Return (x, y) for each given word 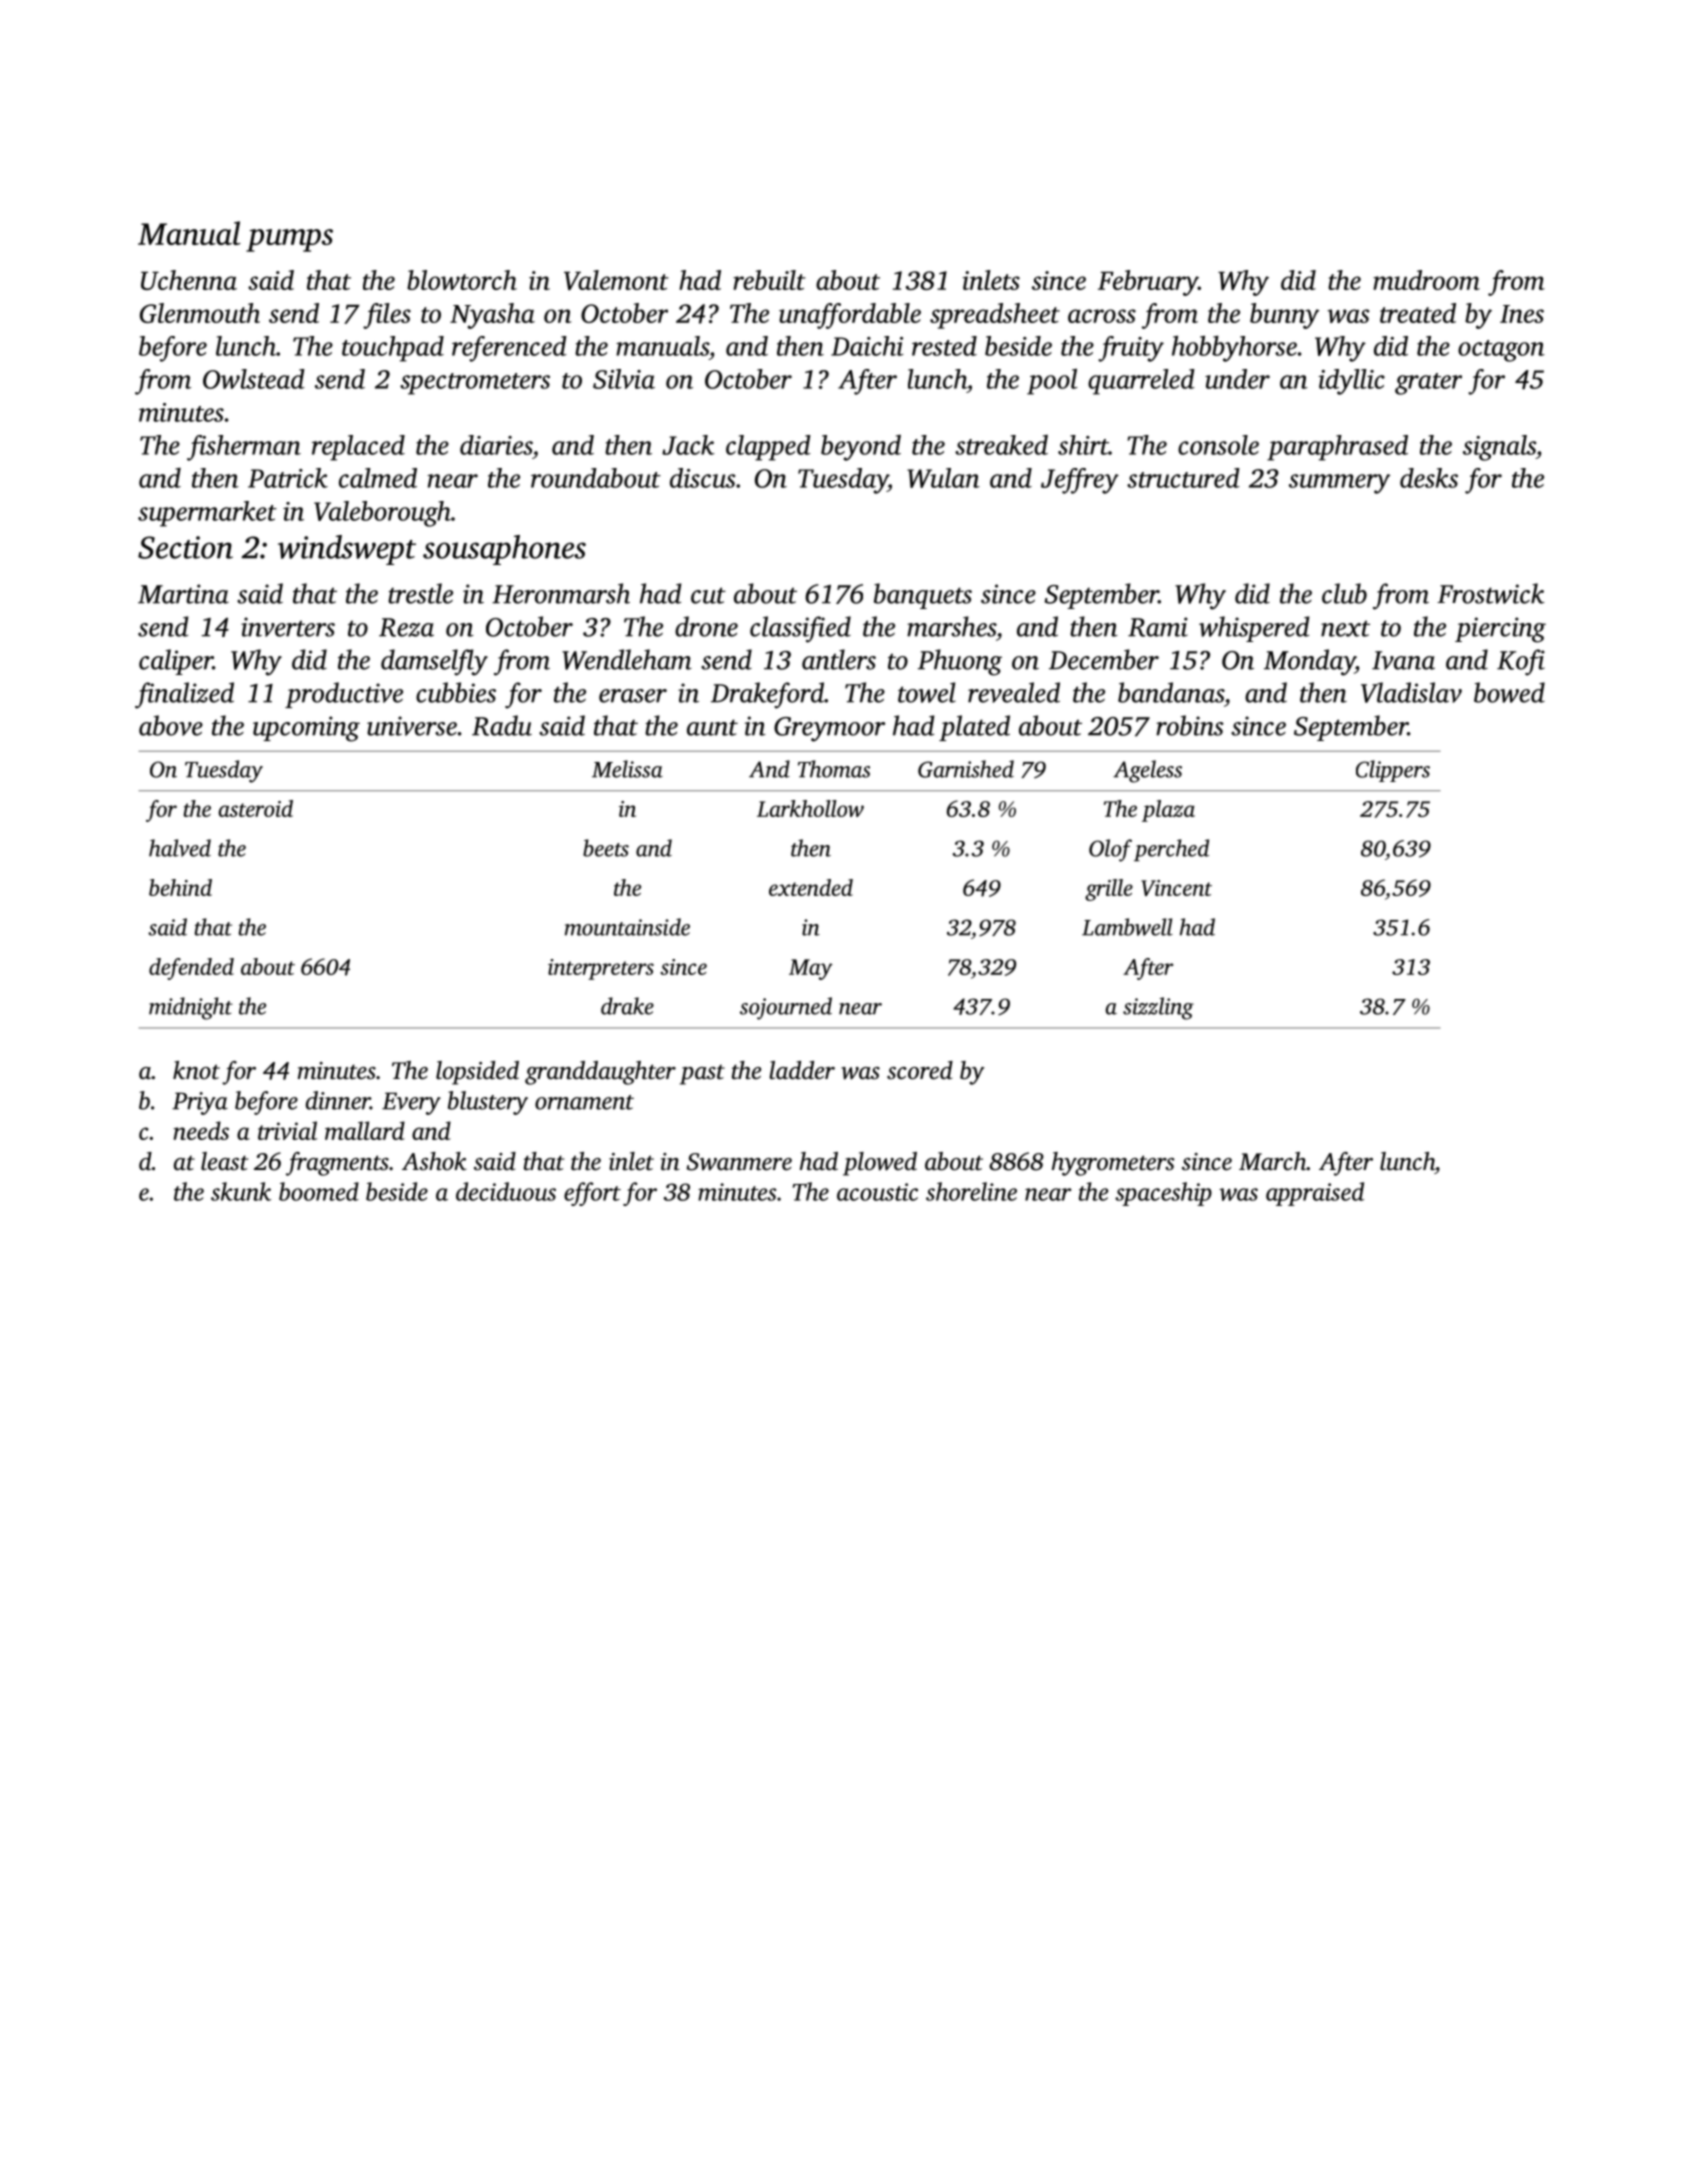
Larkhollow (810, 808)
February (1148, 283)
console (1218, 445)
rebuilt (769, 280)
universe (412, 726)
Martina (183, 594)
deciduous (506, 1191)
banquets (923, 596)
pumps (289, 240)
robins (1190, 725)
